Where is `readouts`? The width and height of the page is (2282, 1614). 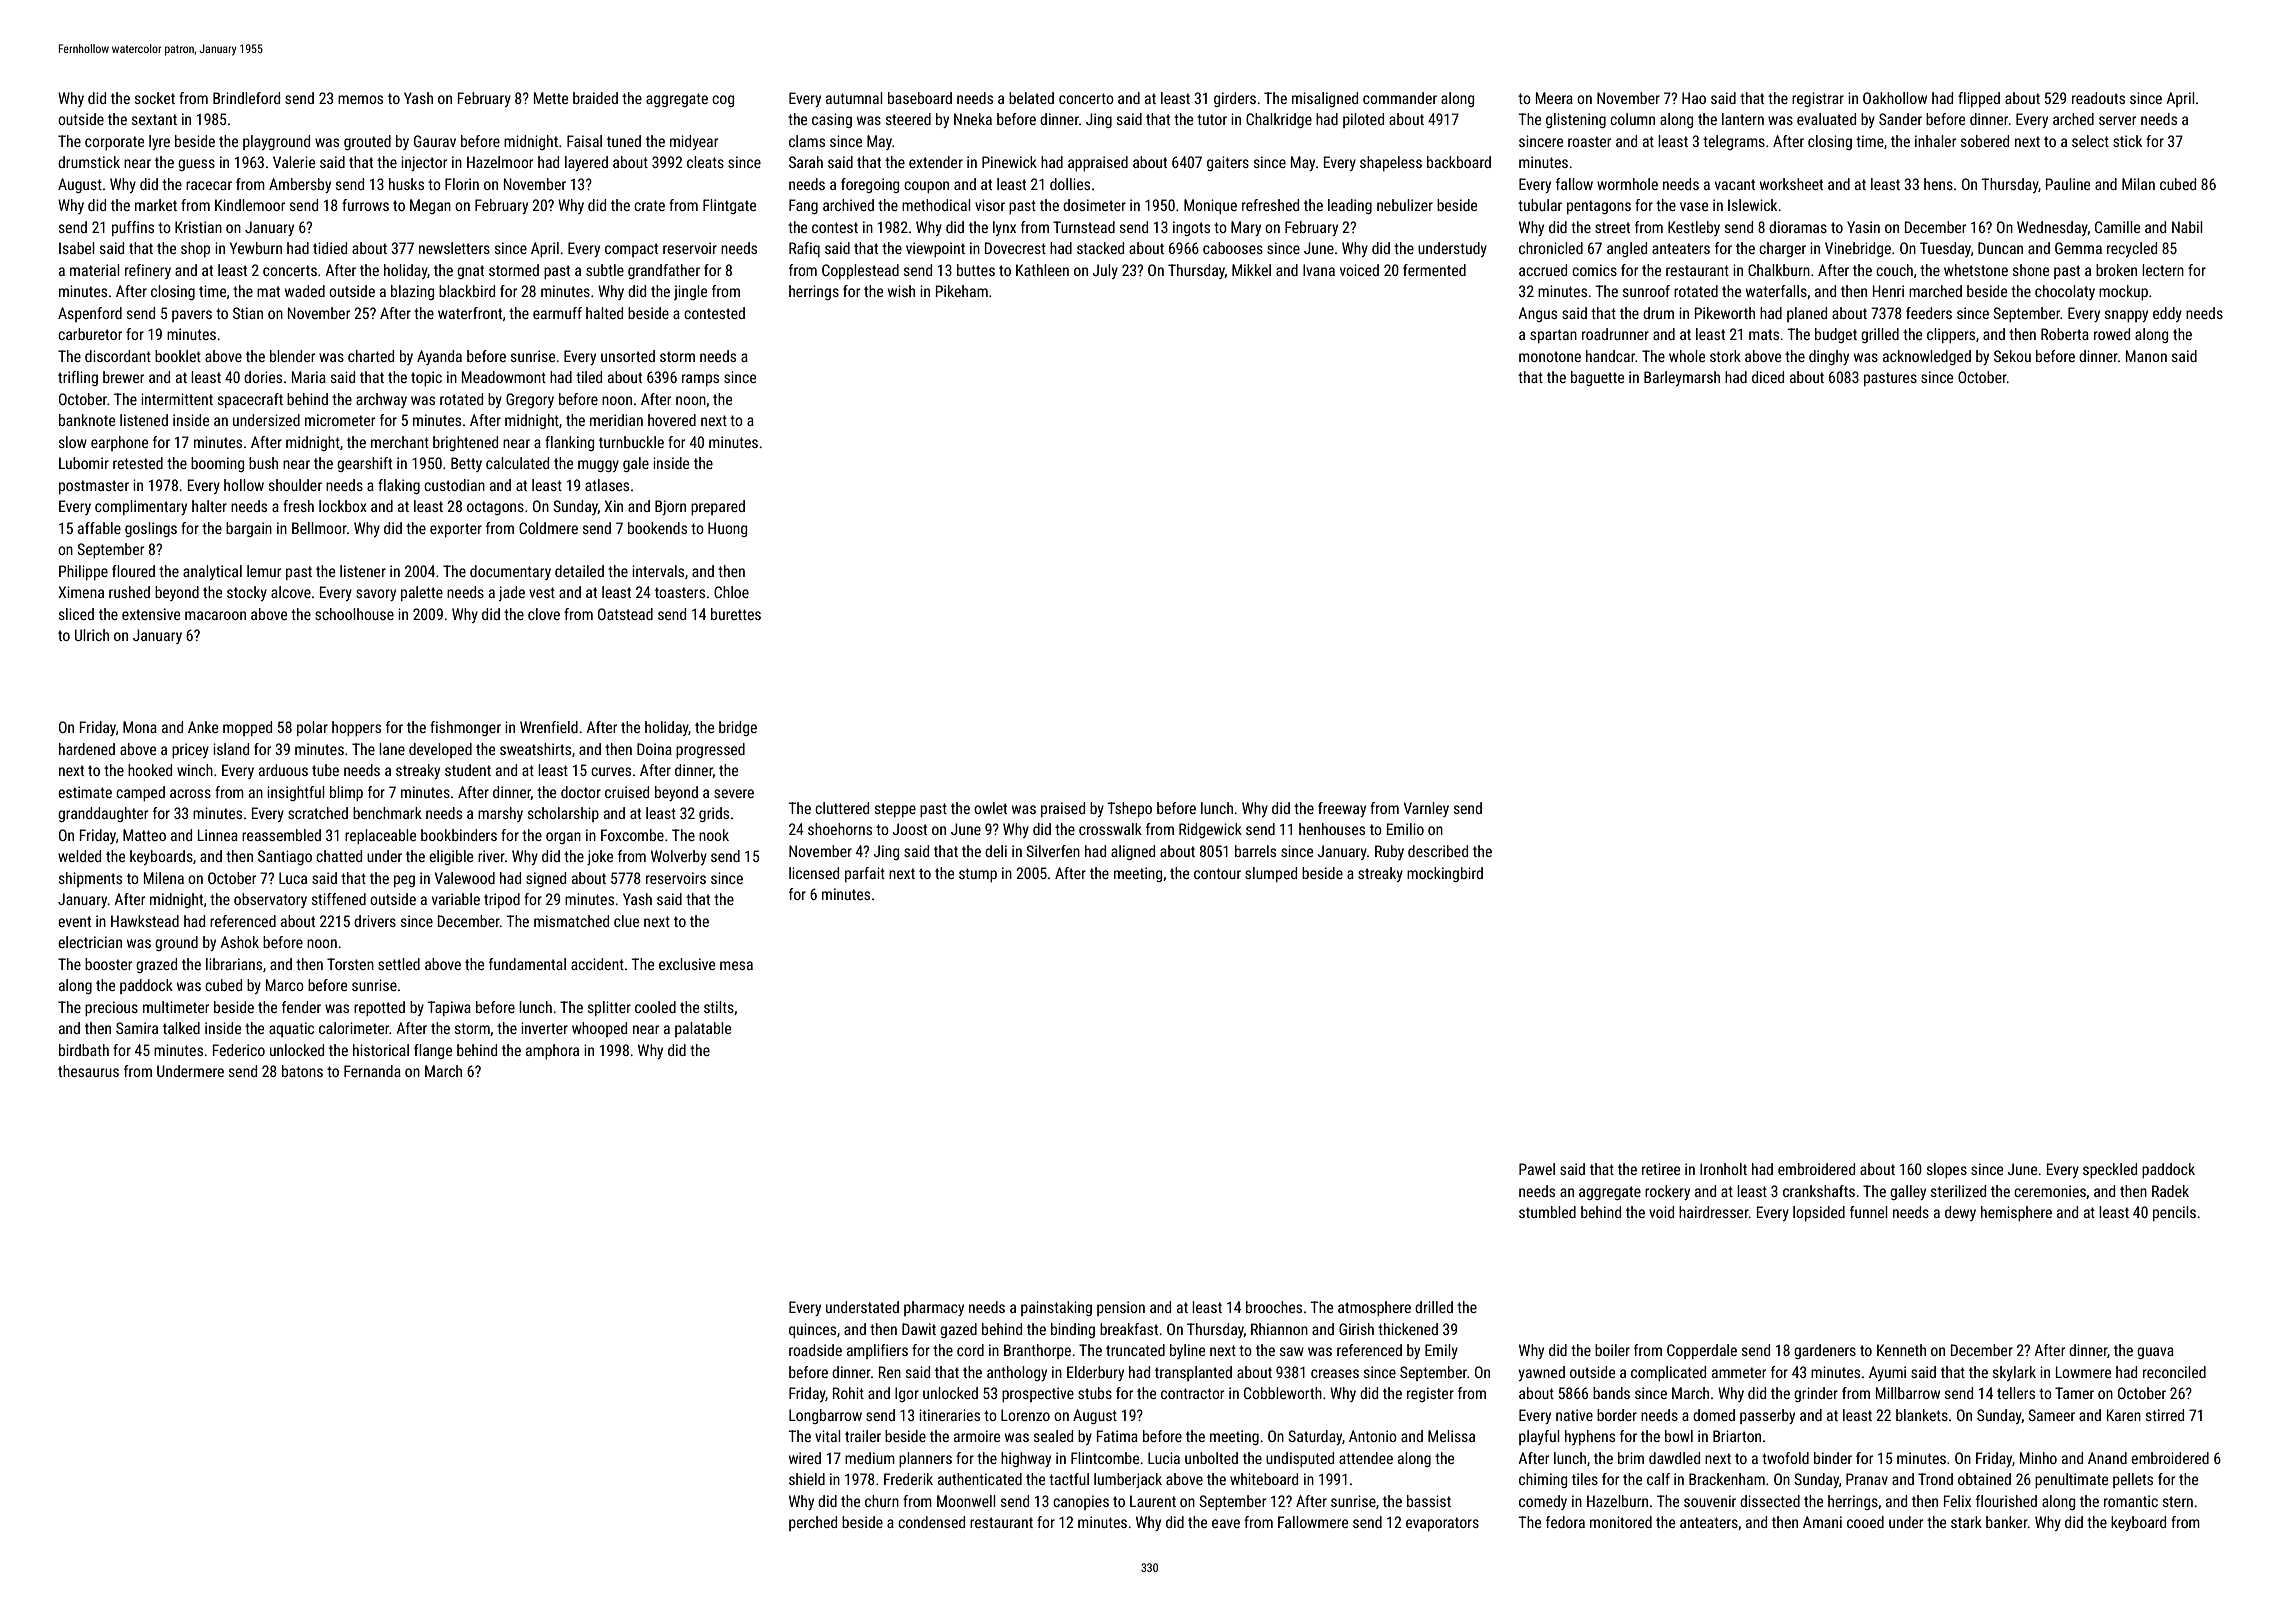
readouts is located at coordinates (2098, 98).
